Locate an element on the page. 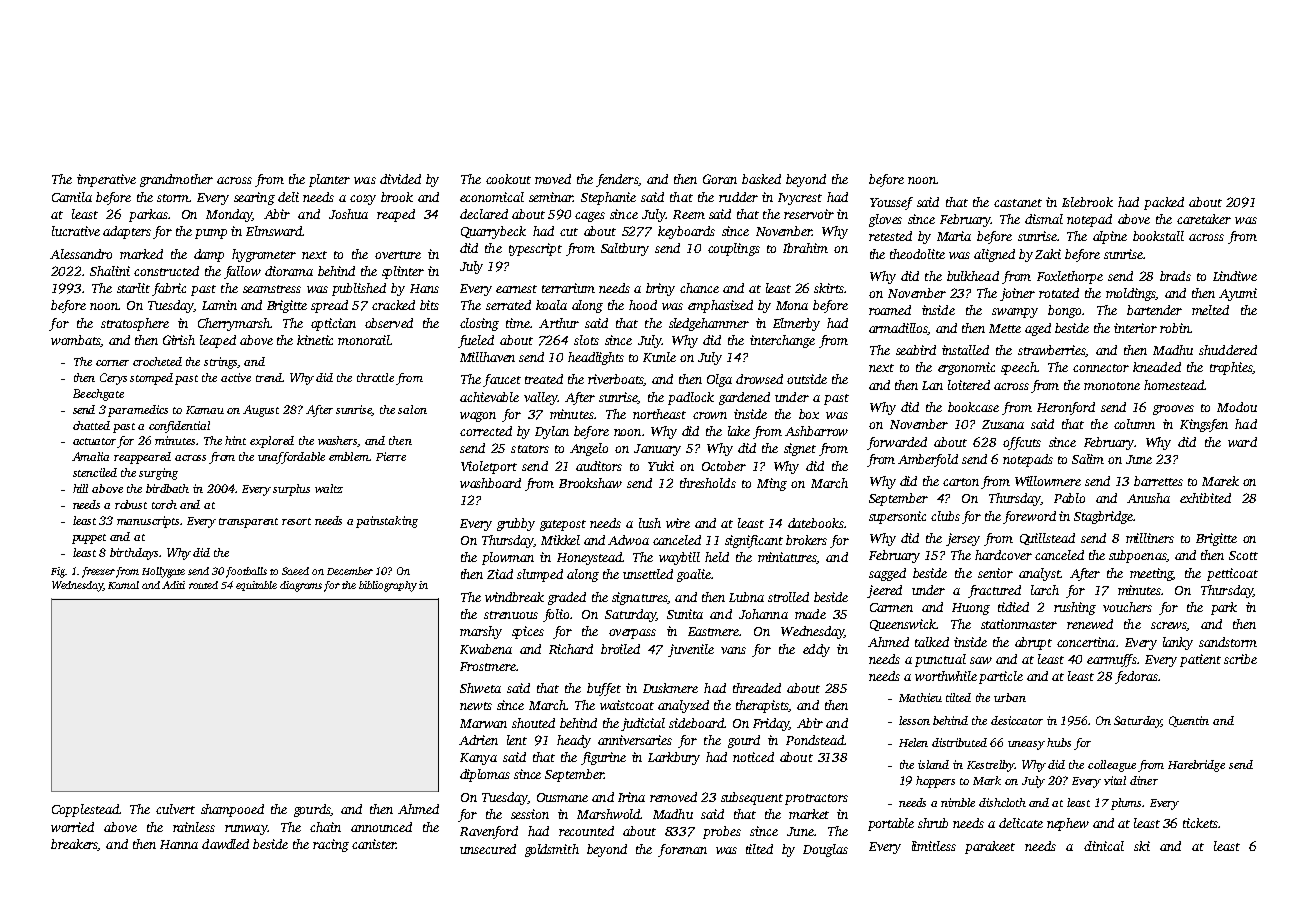  caretaker is located at coordinates (1204, 219).
